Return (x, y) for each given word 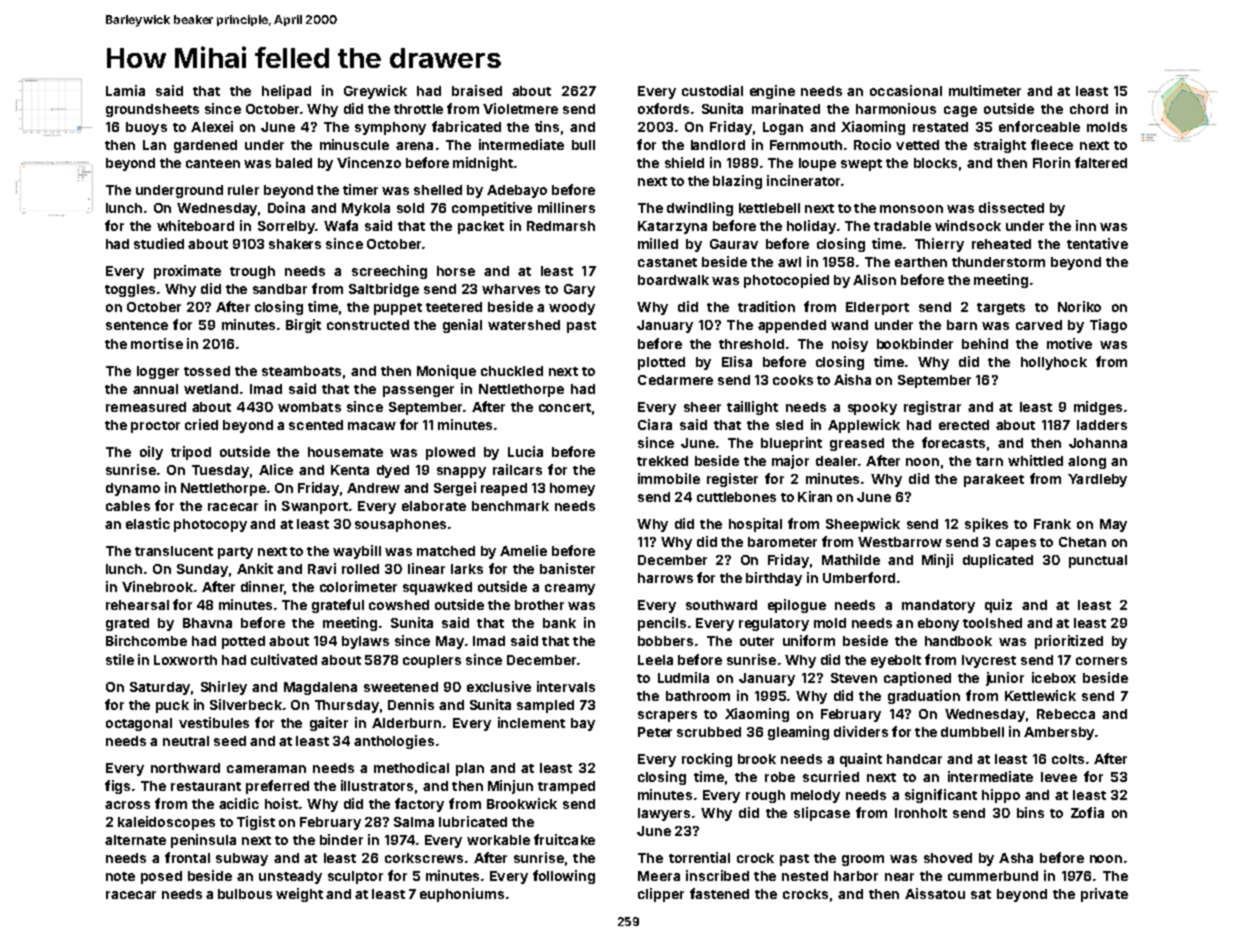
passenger (418, 391)
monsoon (911, 209)
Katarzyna (672, 227)
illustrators (377, 785)
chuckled (512, 371)
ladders (1102, 425)
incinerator (803, 180)
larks (467, 569)
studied (159, 243)
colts (1068, 759)
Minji (937, 561)
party (235, 553)
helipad (286, 92)
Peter (655, 732)
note (120, 876)
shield (684, 162)
